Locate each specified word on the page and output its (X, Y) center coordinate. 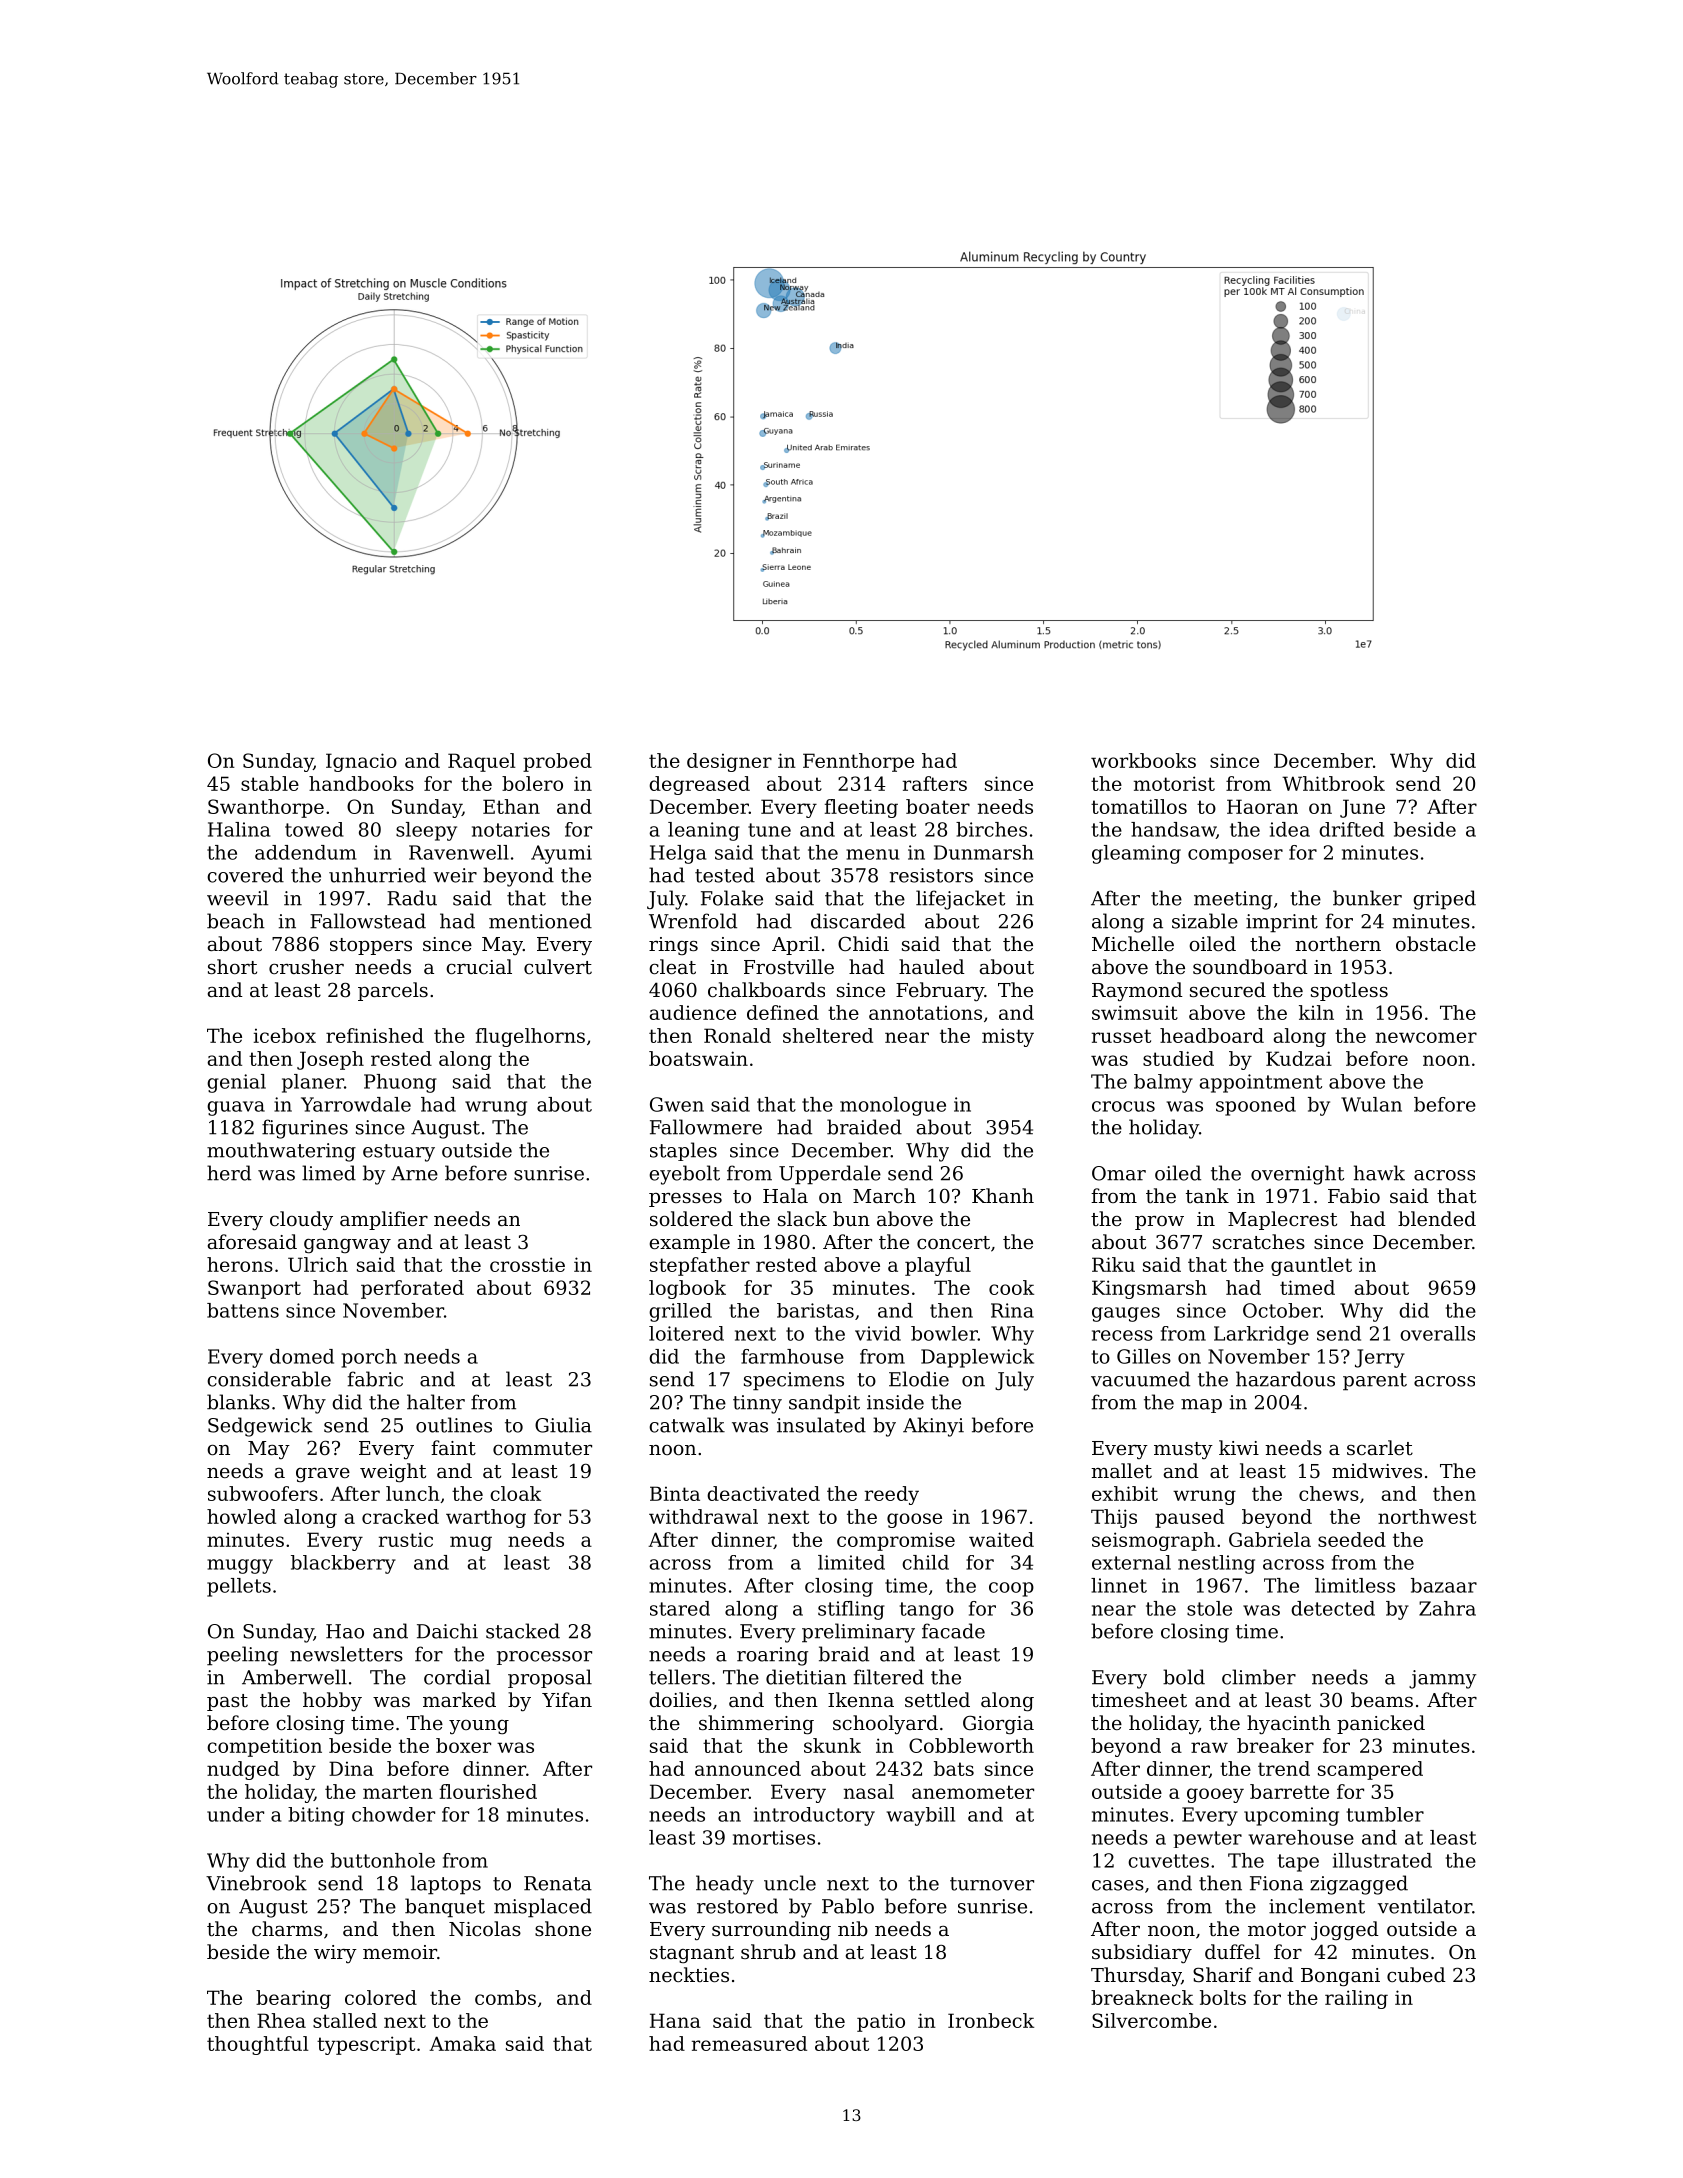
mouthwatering (281, 1152)
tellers (679, 1677)
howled (241, 1516)
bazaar (1444, 1585)
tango (927, 1611)
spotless (1349, 991)
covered (245, 875)
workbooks (1143, 760)
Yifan (567, 1699)
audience (692, 1012)
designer (729, 762)
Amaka (462, 2043)
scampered (1370, 1770)
